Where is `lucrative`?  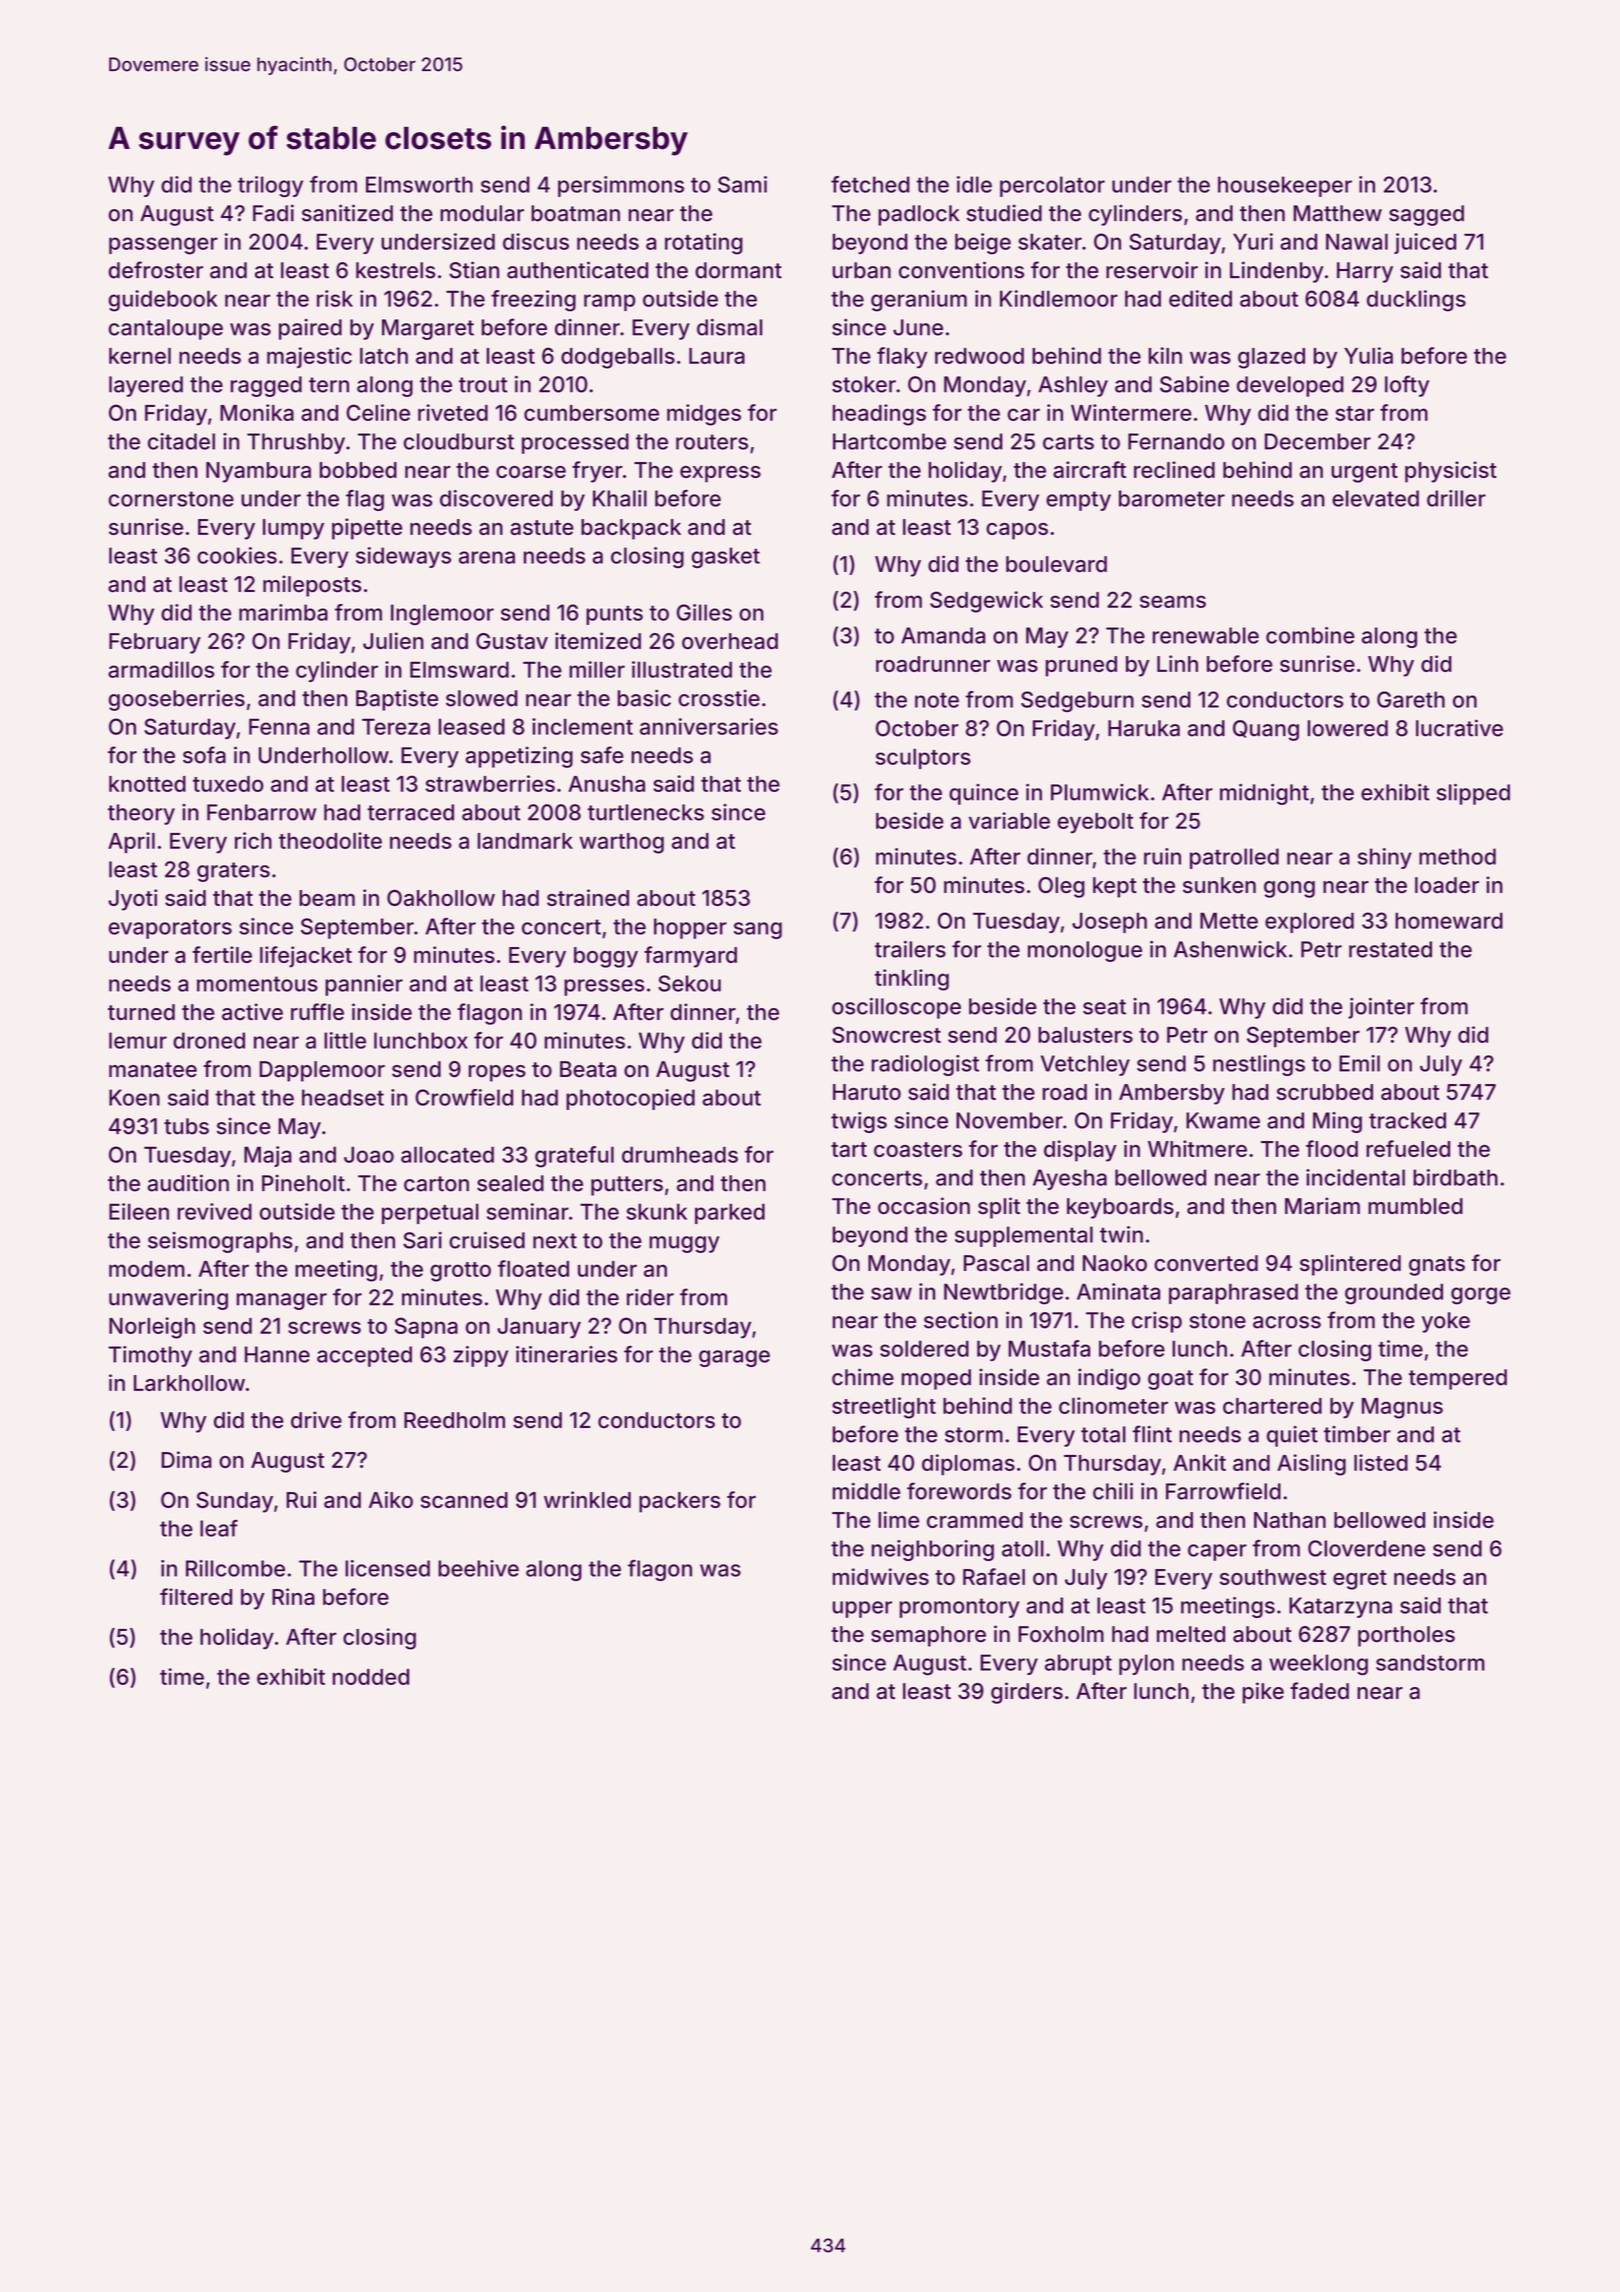
lucrative is located at coordinates (1459, 728).
